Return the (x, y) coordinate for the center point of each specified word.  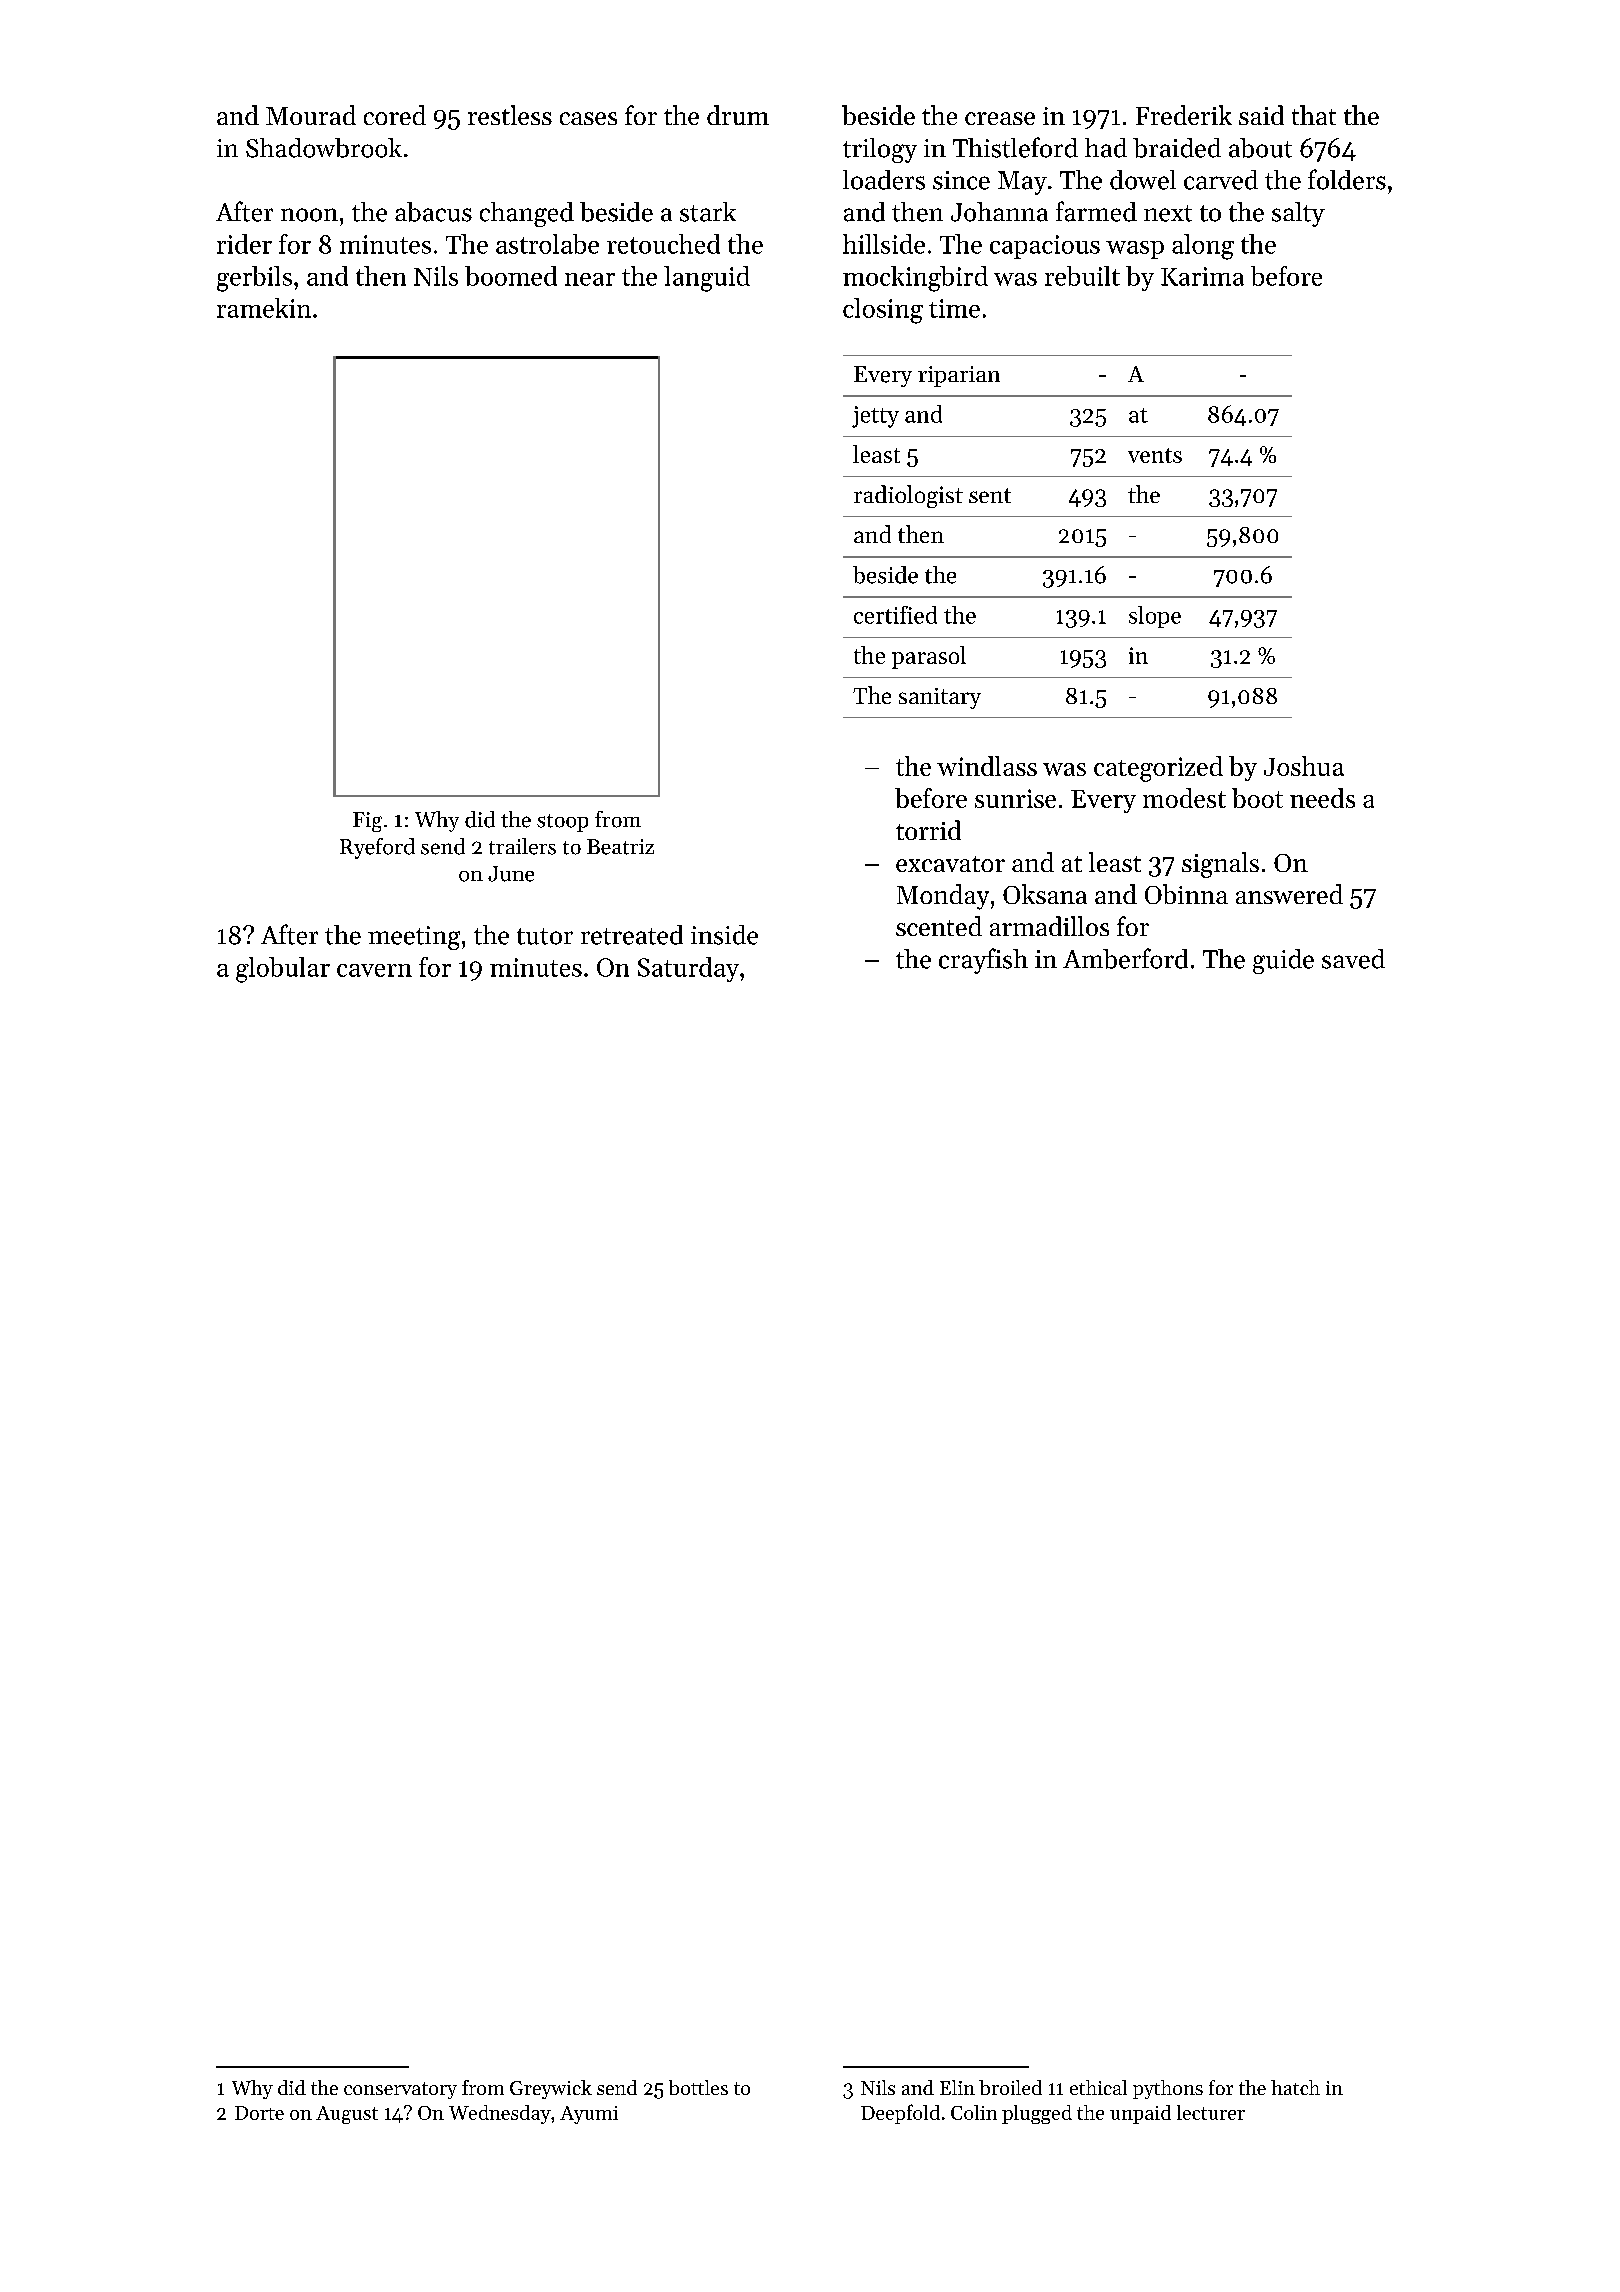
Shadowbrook (324, 148)
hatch (1295, 2087)
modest (1184, 798)
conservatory (400, 2090)
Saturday (688, 969)
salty (1298, 214)
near (590, 279)
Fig (367, 822)
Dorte (259, 2113)
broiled (1010, 2087)
